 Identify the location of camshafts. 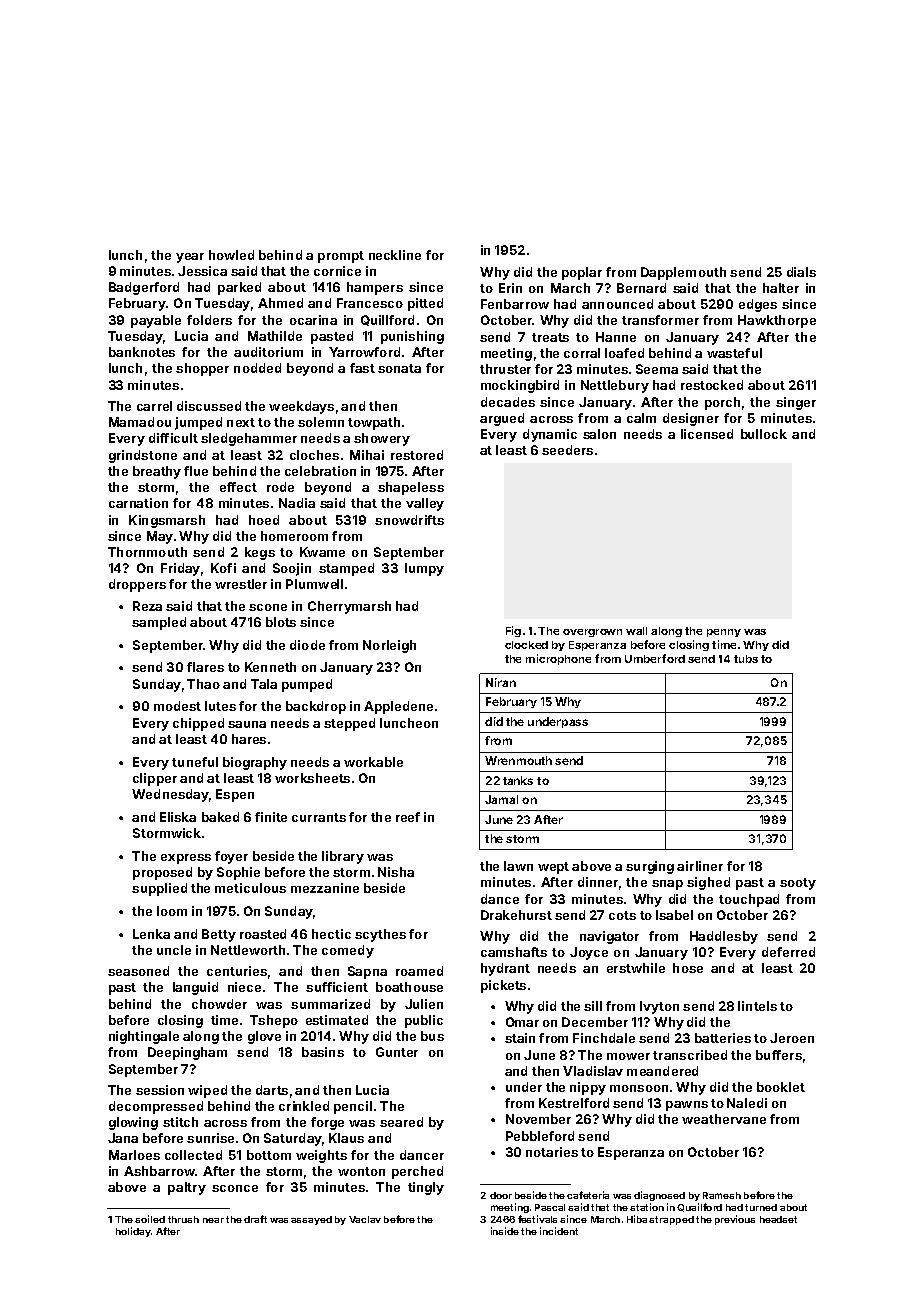
(514, 952).
